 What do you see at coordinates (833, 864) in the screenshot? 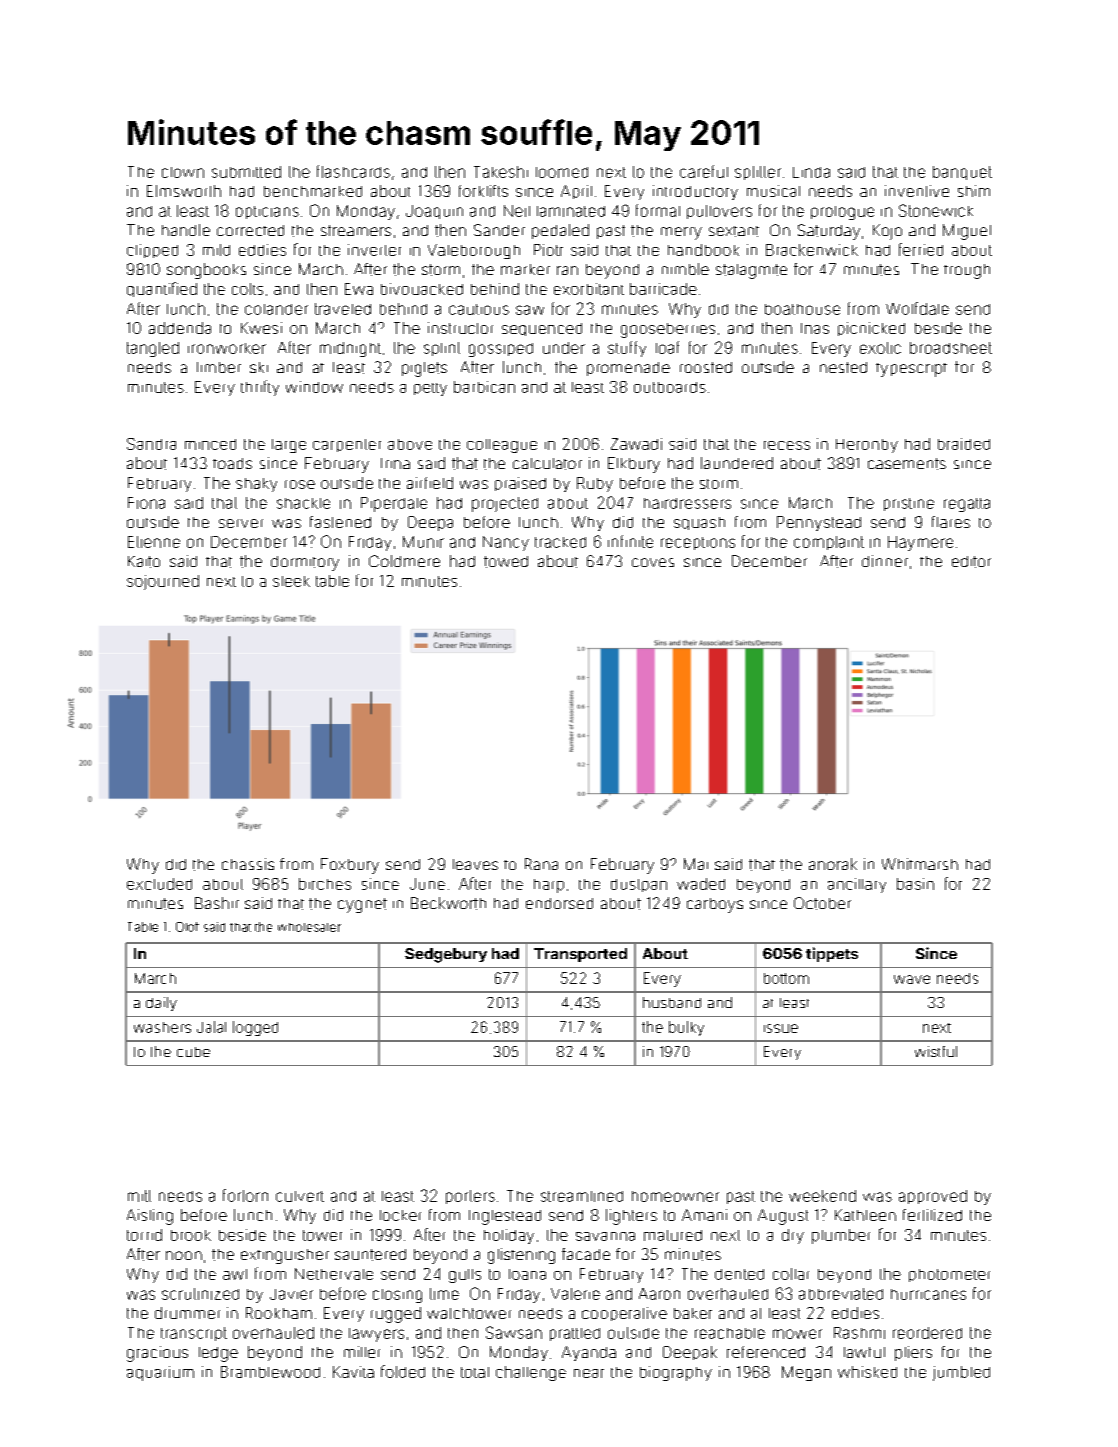
I see `anorak` at bounding box center [833, 864].
